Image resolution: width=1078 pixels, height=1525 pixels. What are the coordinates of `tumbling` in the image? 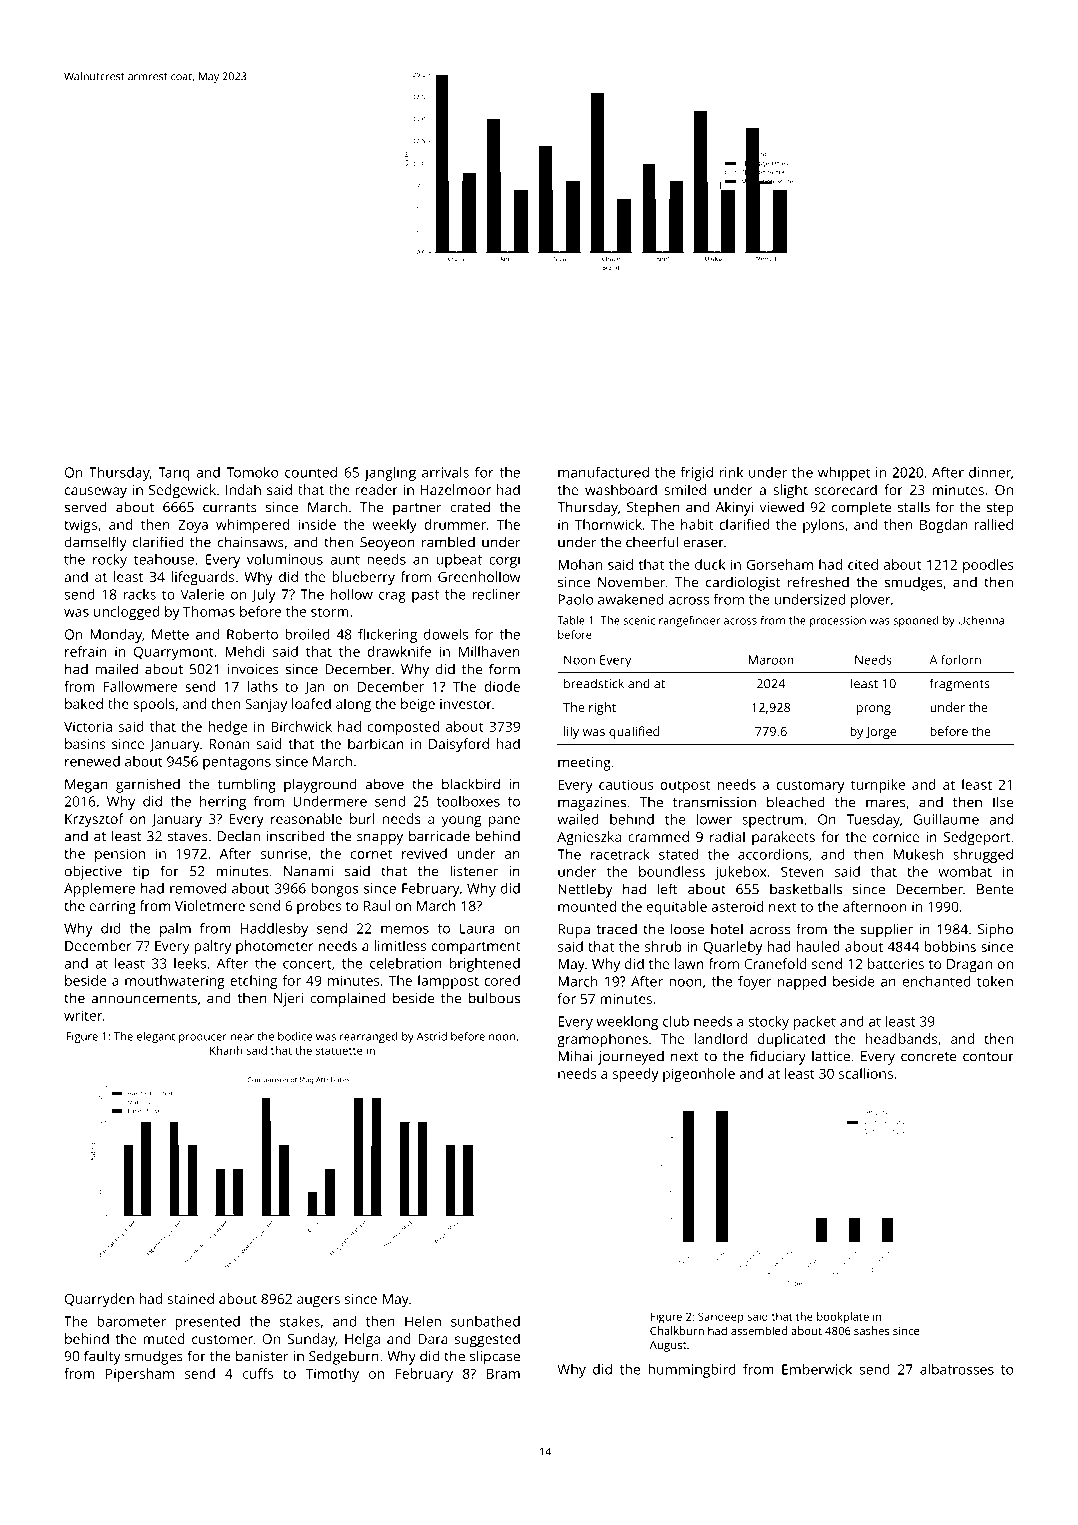 It's located at (247, 785).
